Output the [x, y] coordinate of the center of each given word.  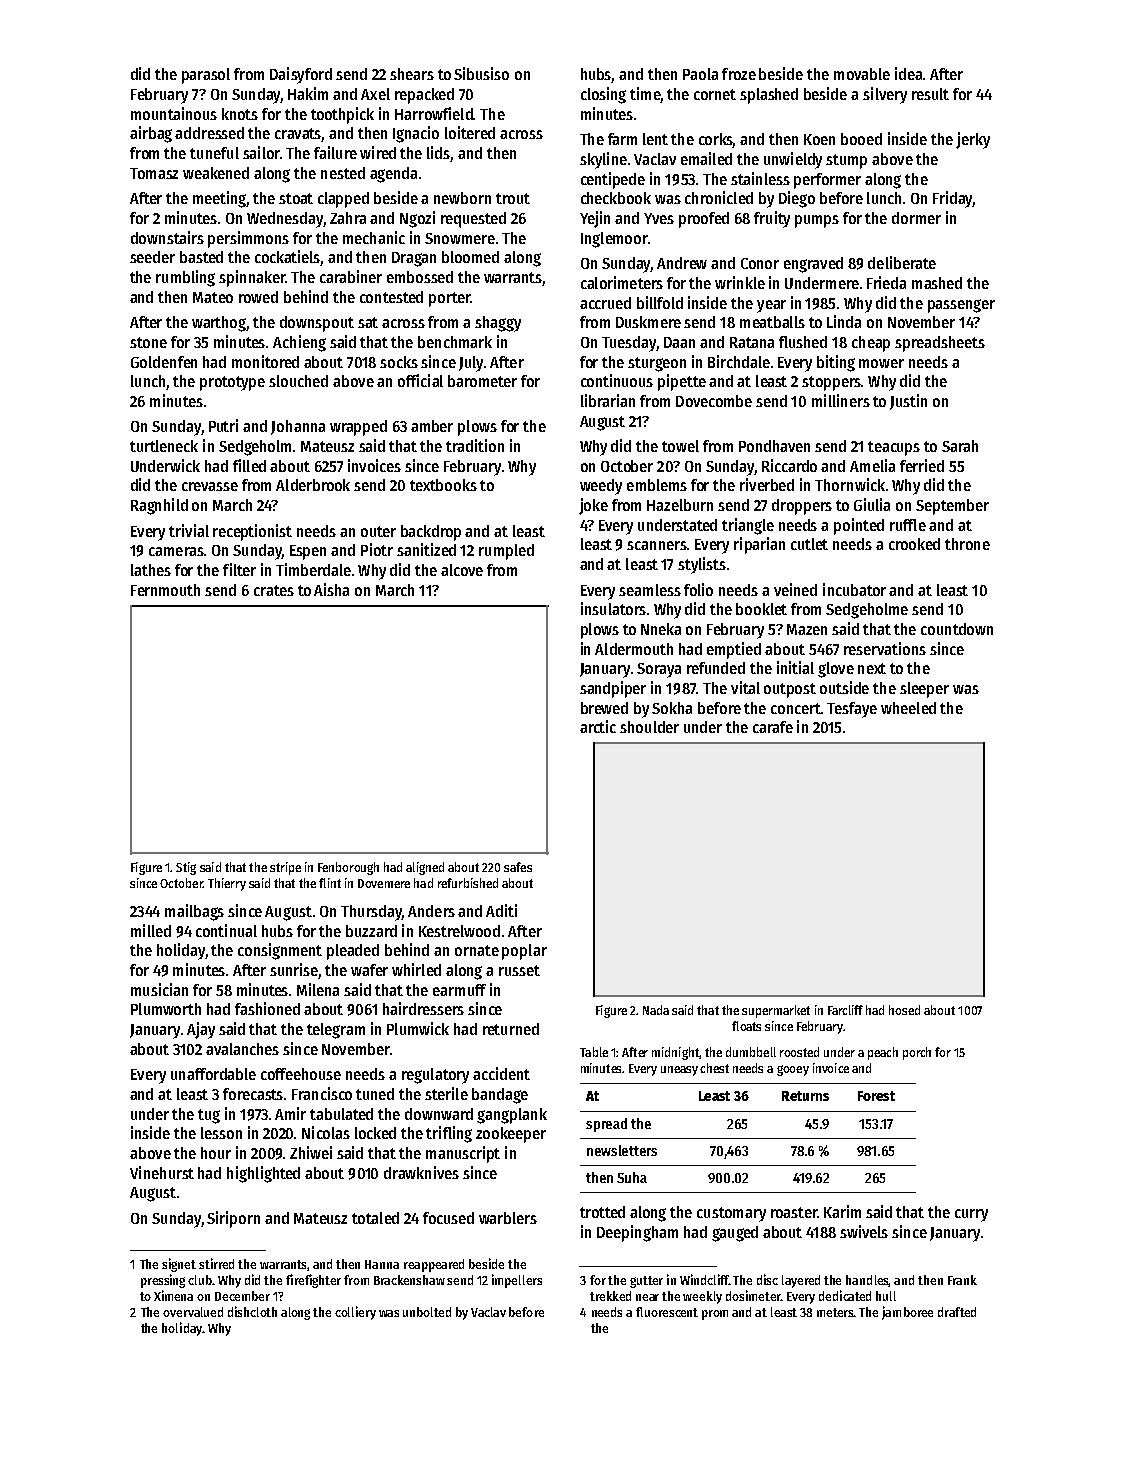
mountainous [174, 113]
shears [412, 74]
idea [908, 73]
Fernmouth [165, 590]
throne [967, 544]
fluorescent [667, 1312]
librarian [608, 400]
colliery [355, 1313]
